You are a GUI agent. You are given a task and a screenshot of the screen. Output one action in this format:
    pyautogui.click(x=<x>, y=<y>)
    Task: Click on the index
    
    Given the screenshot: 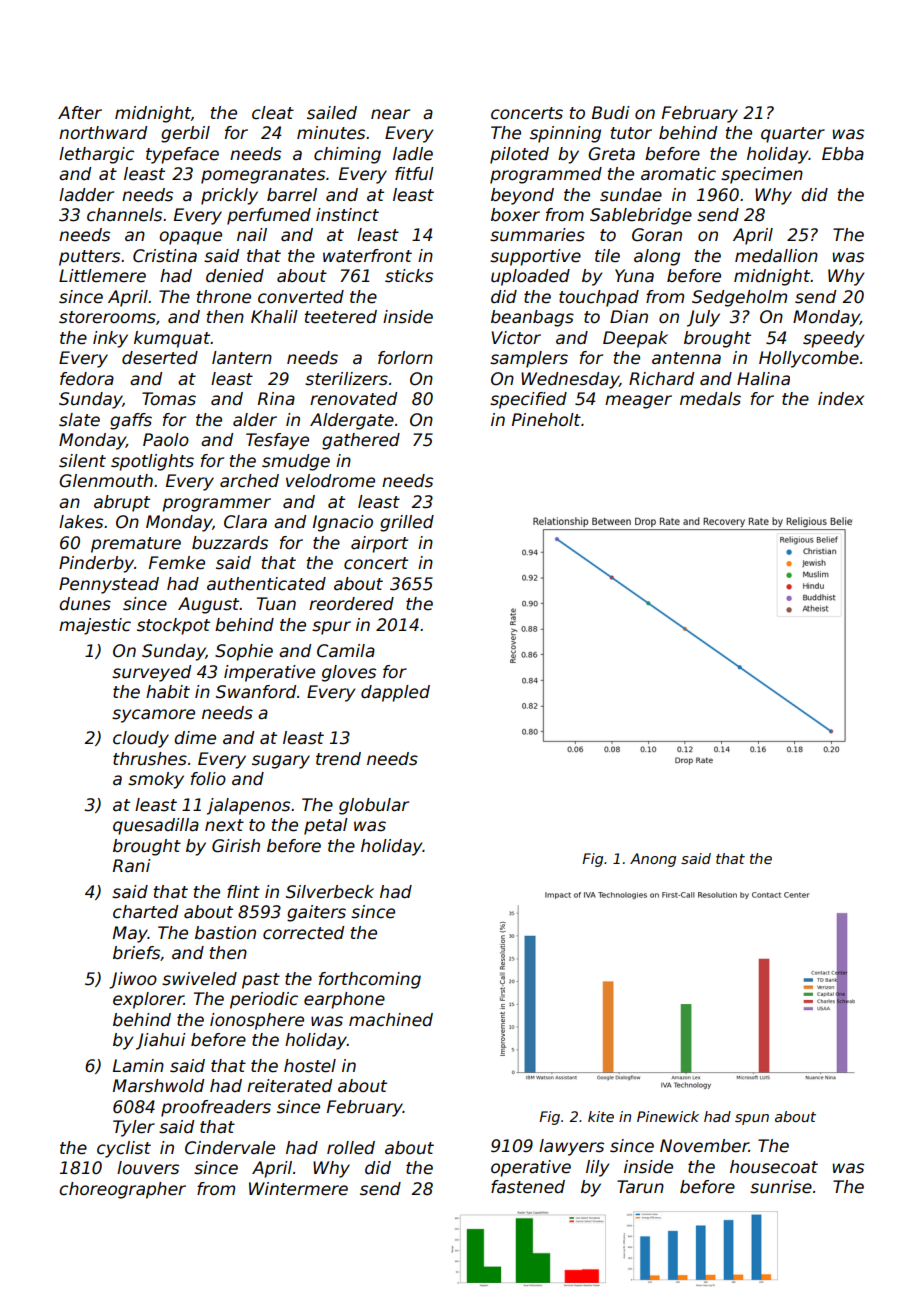 What is the action you would take?
    pyautogui.click(x=841, y=399)
